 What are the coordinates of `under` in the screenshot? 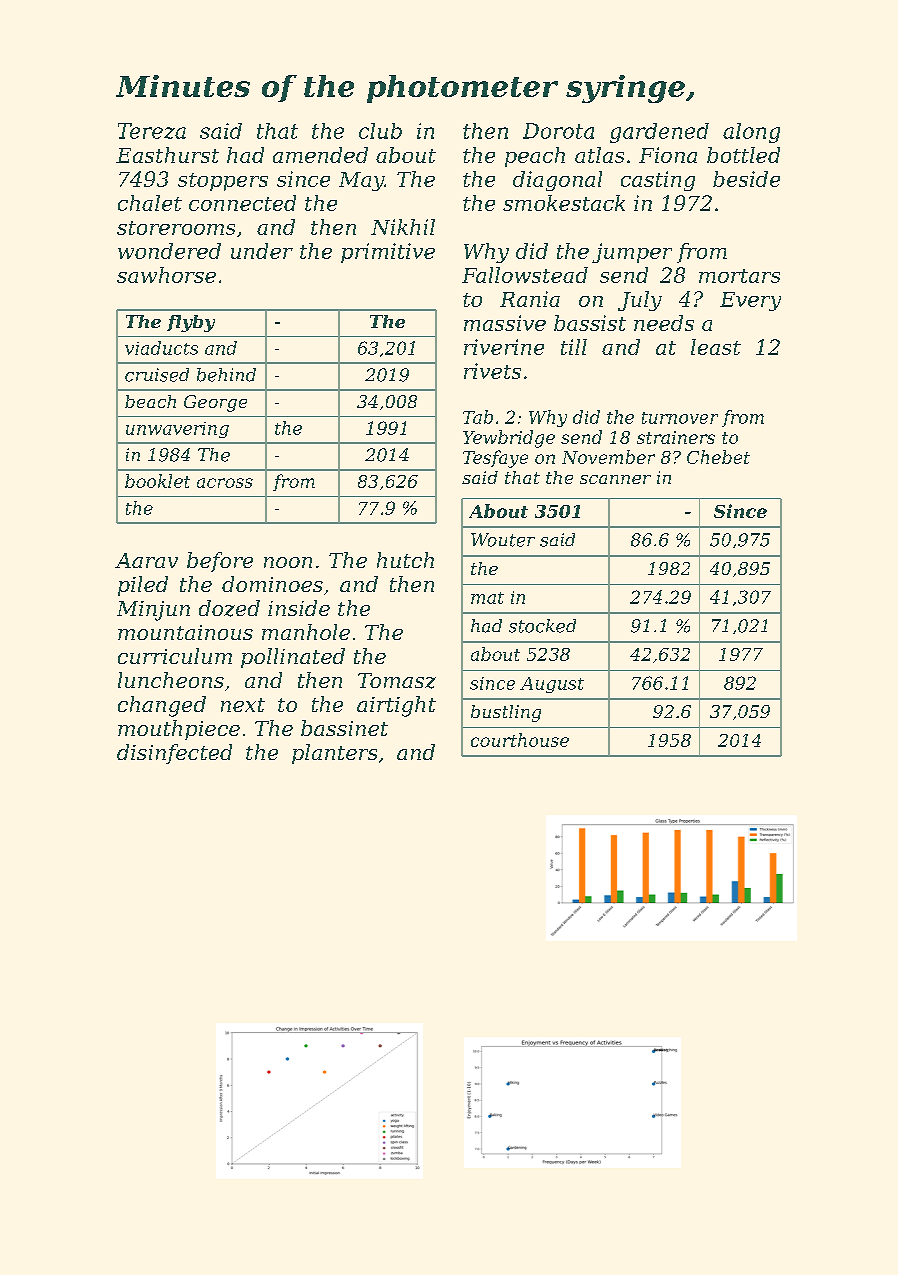 It's located at (262, 251).
